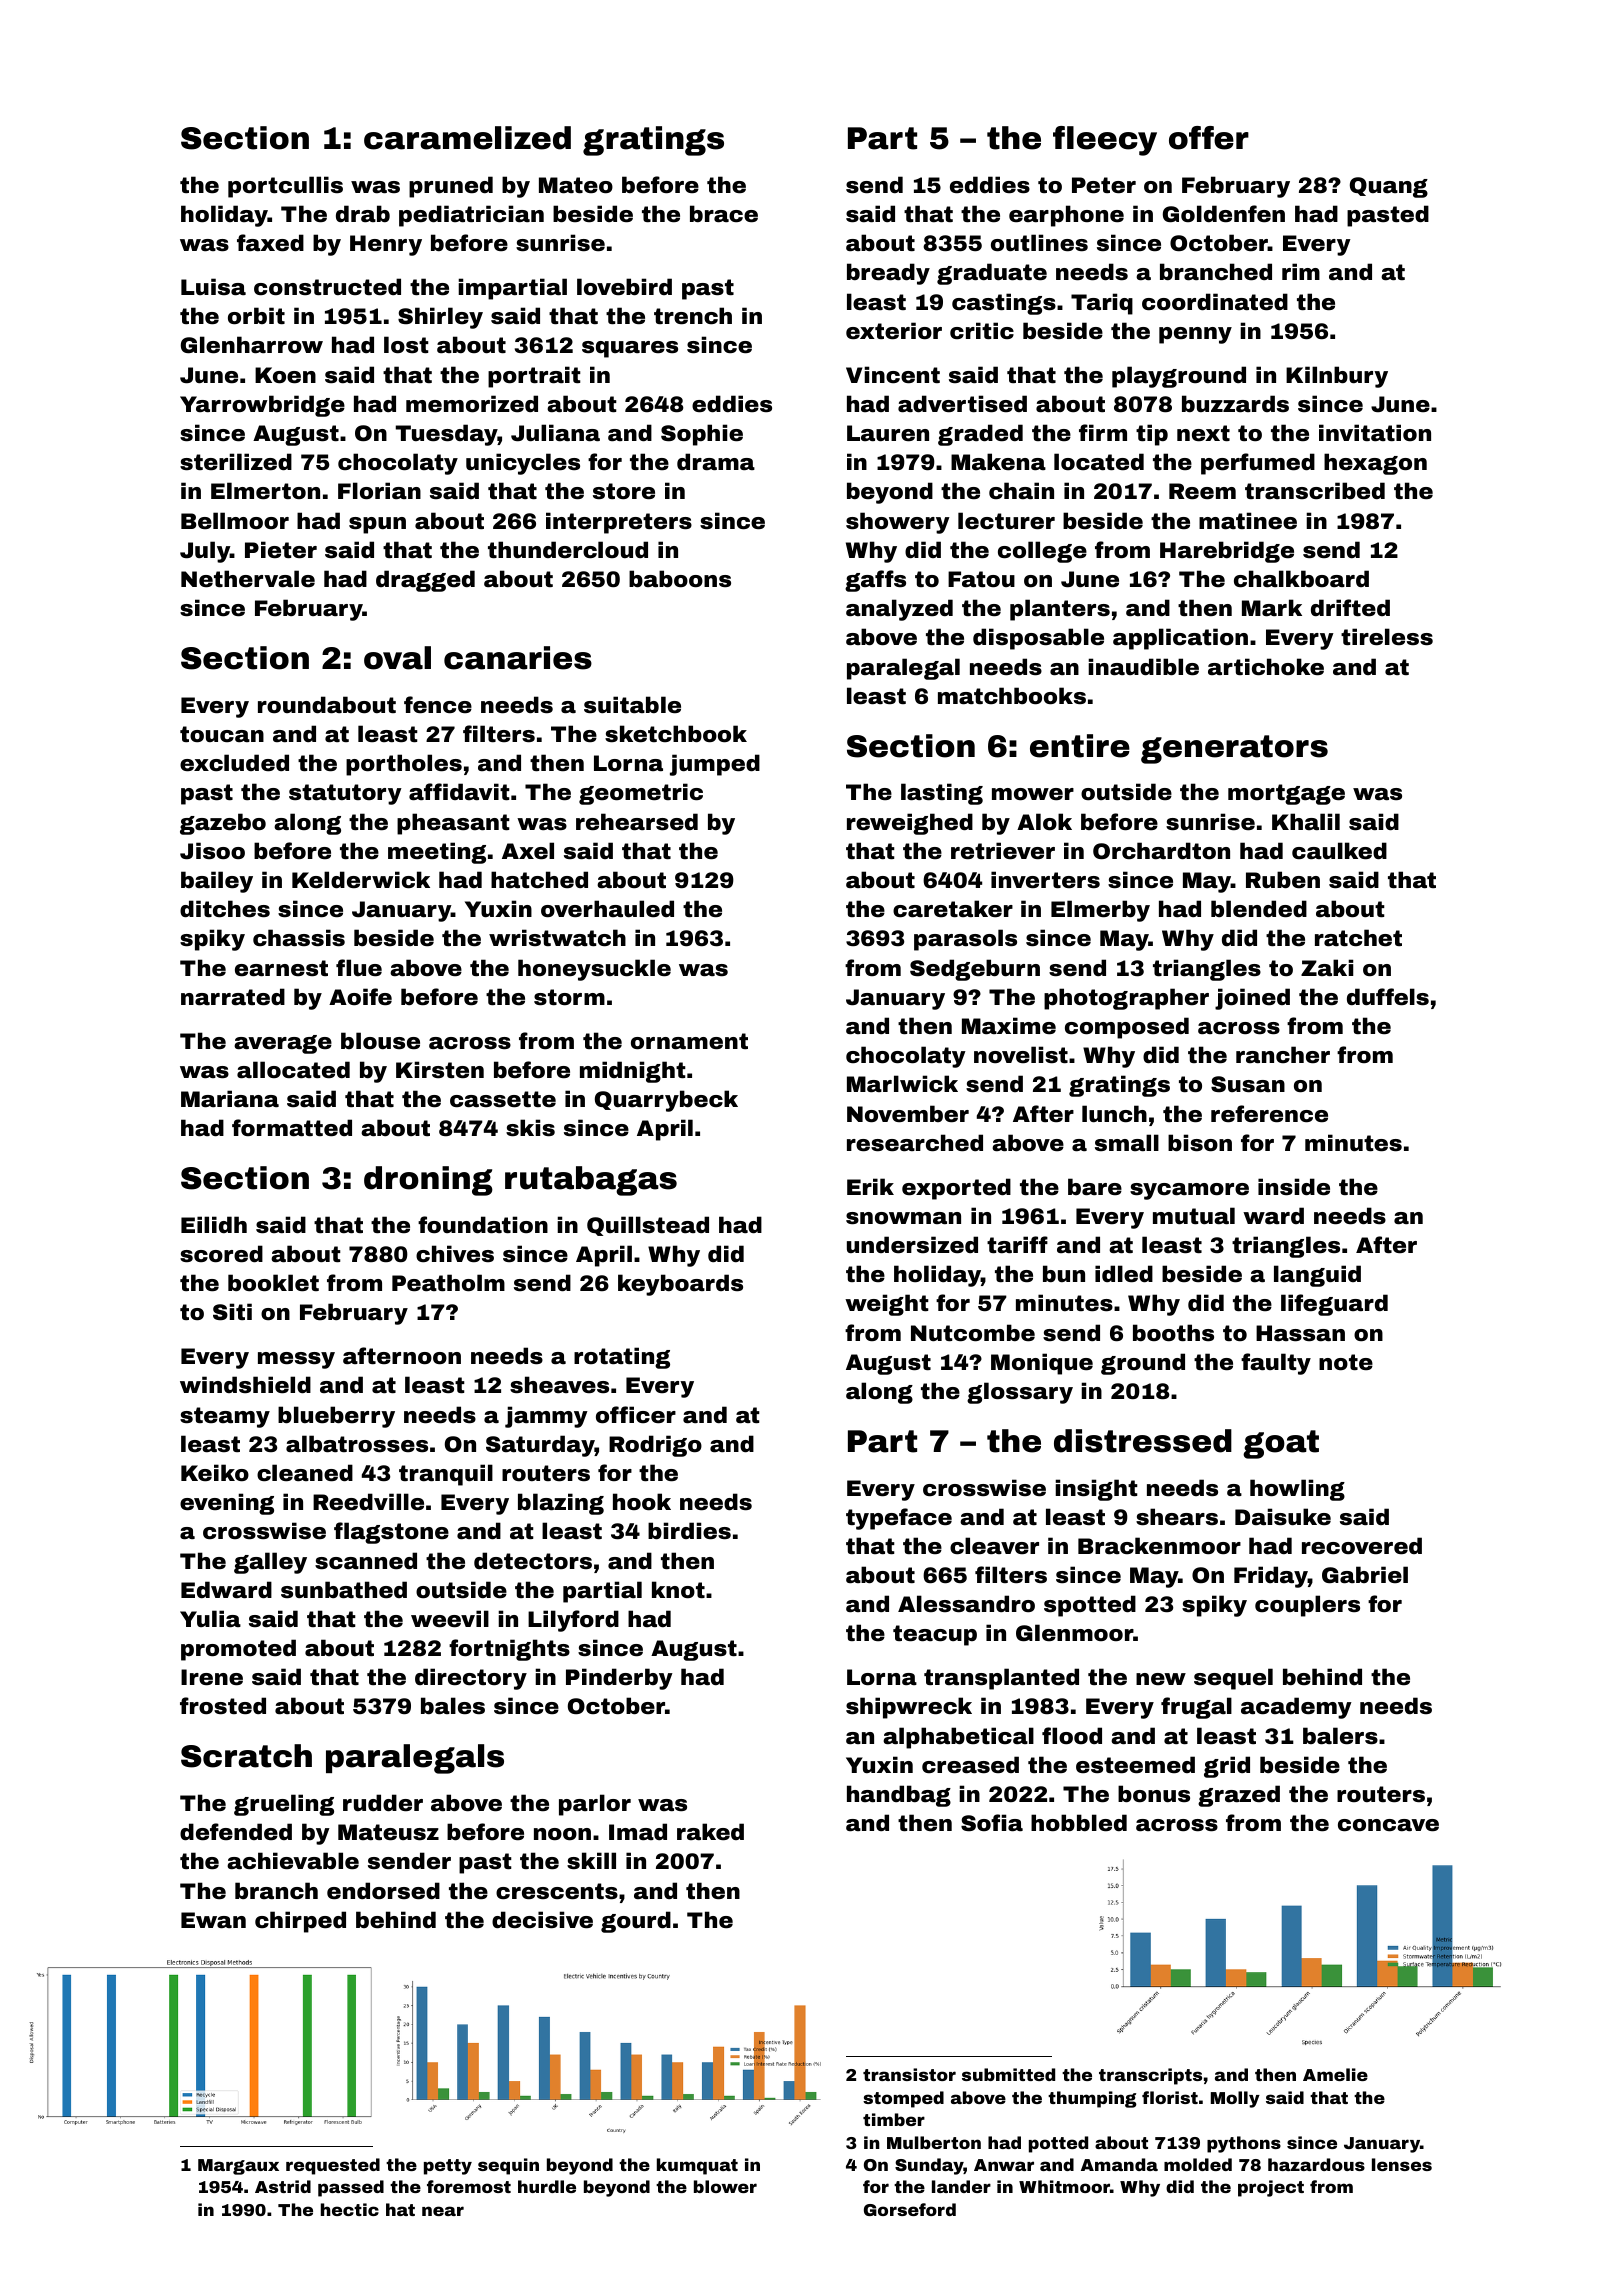  I want to click on Mateo, so click(576, 185).
